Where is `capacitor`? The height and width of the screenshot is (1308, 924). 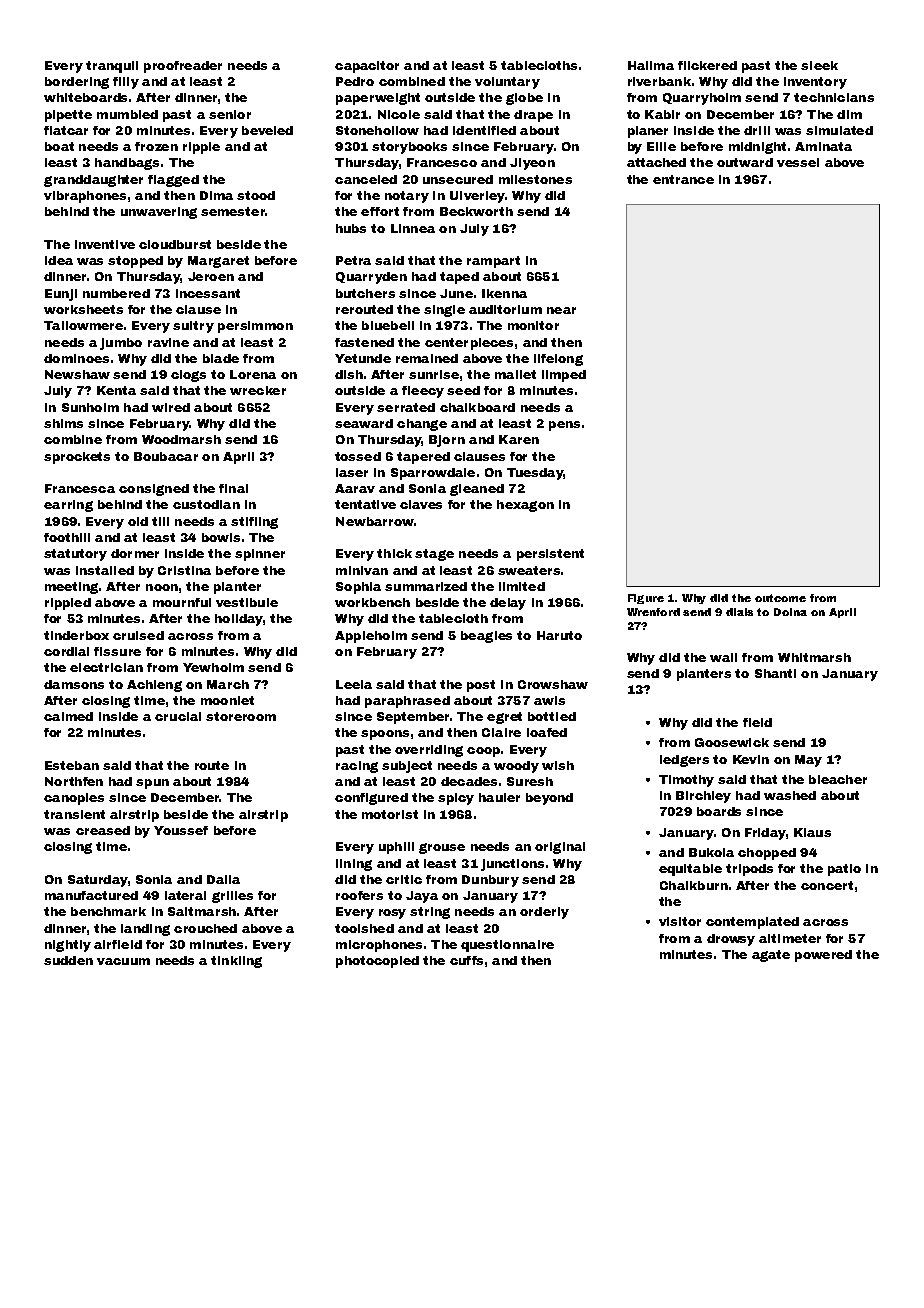
capacitor is located at coordinates (367, 67).
